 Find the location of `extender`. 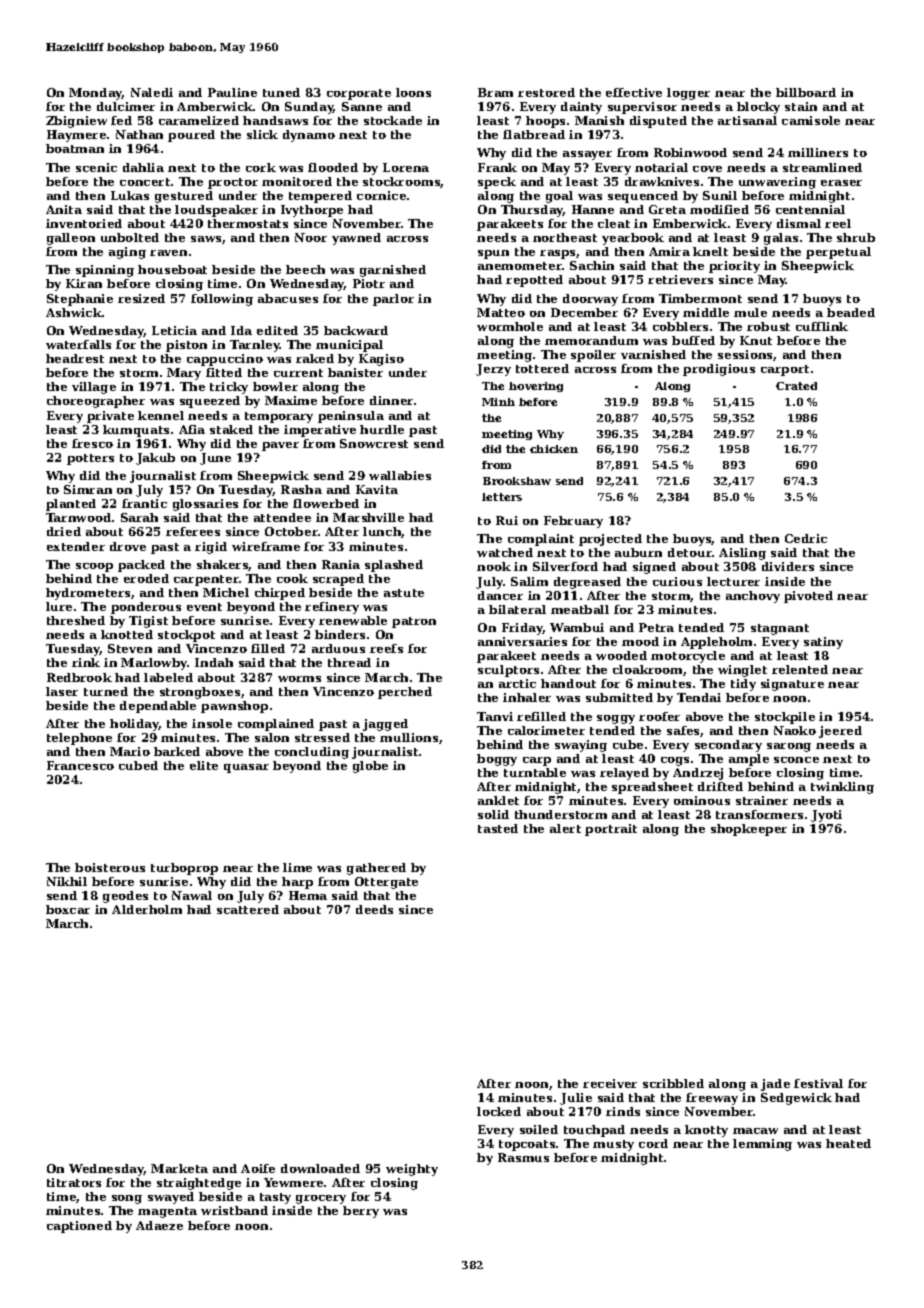

extender is located at coordinates (76, 546).
